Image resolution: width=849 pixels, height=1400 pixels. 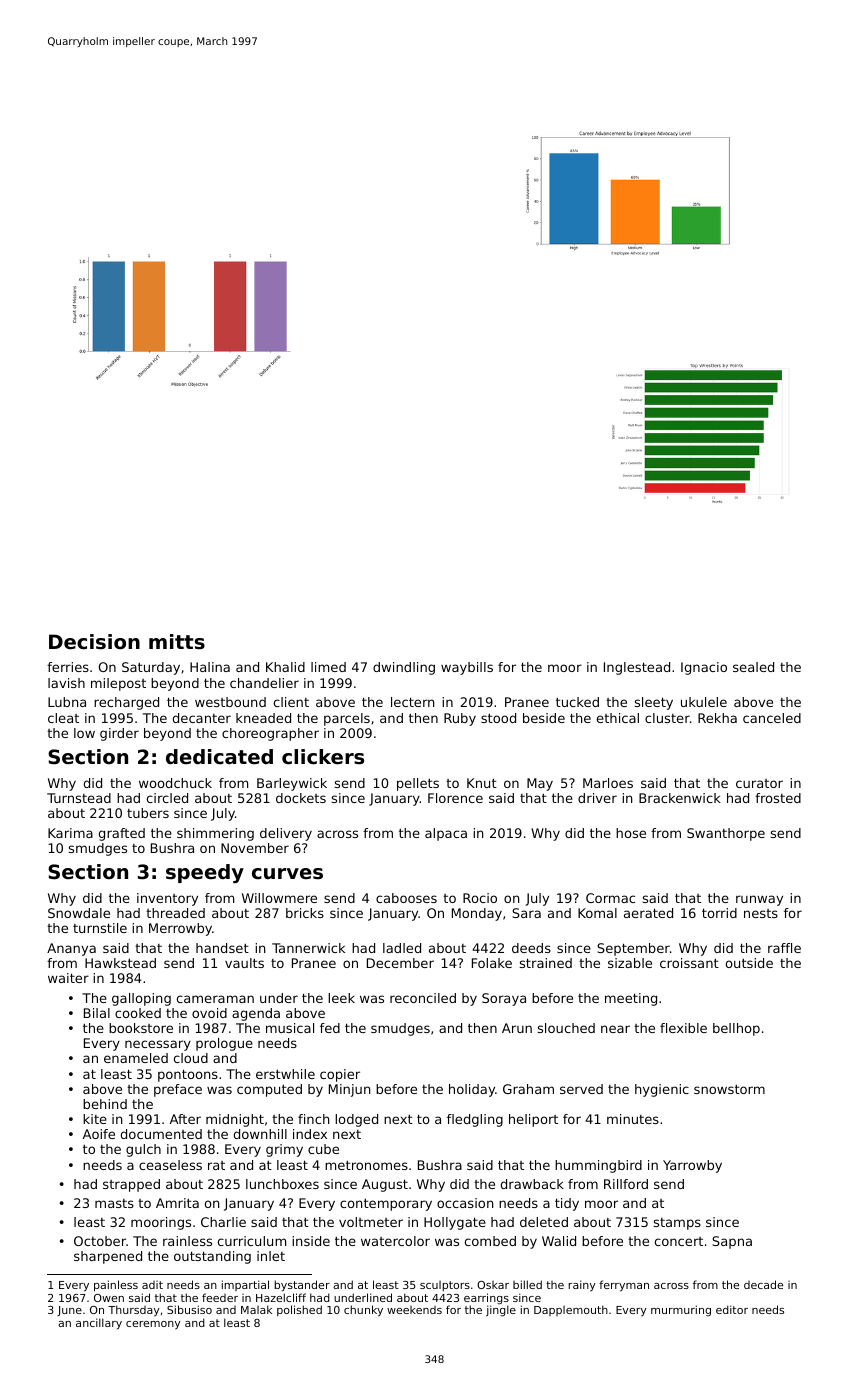 What do you see at coordinates (467, 668) in the screenshot?
I see `waybills` at bounding box center [467, 668].
